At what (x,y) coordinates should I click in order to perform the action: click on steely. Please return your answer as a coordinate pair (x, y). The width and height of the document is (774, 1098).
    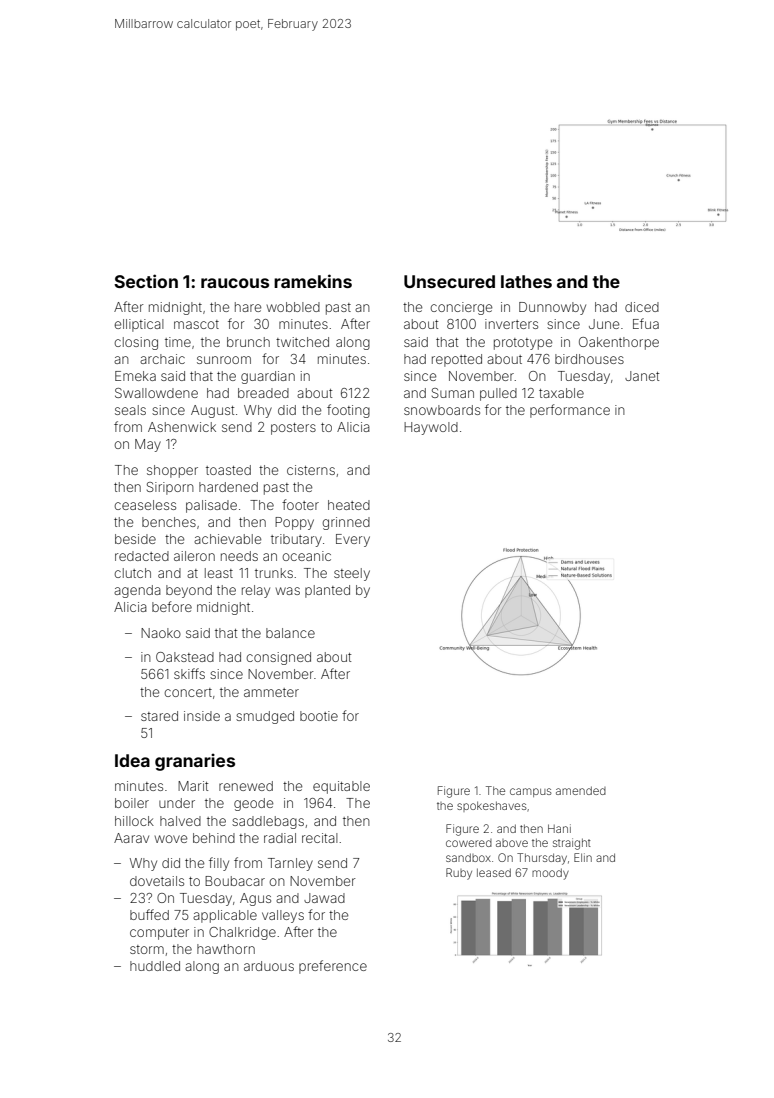
    Looking at the image, I should click on (352, 574).
